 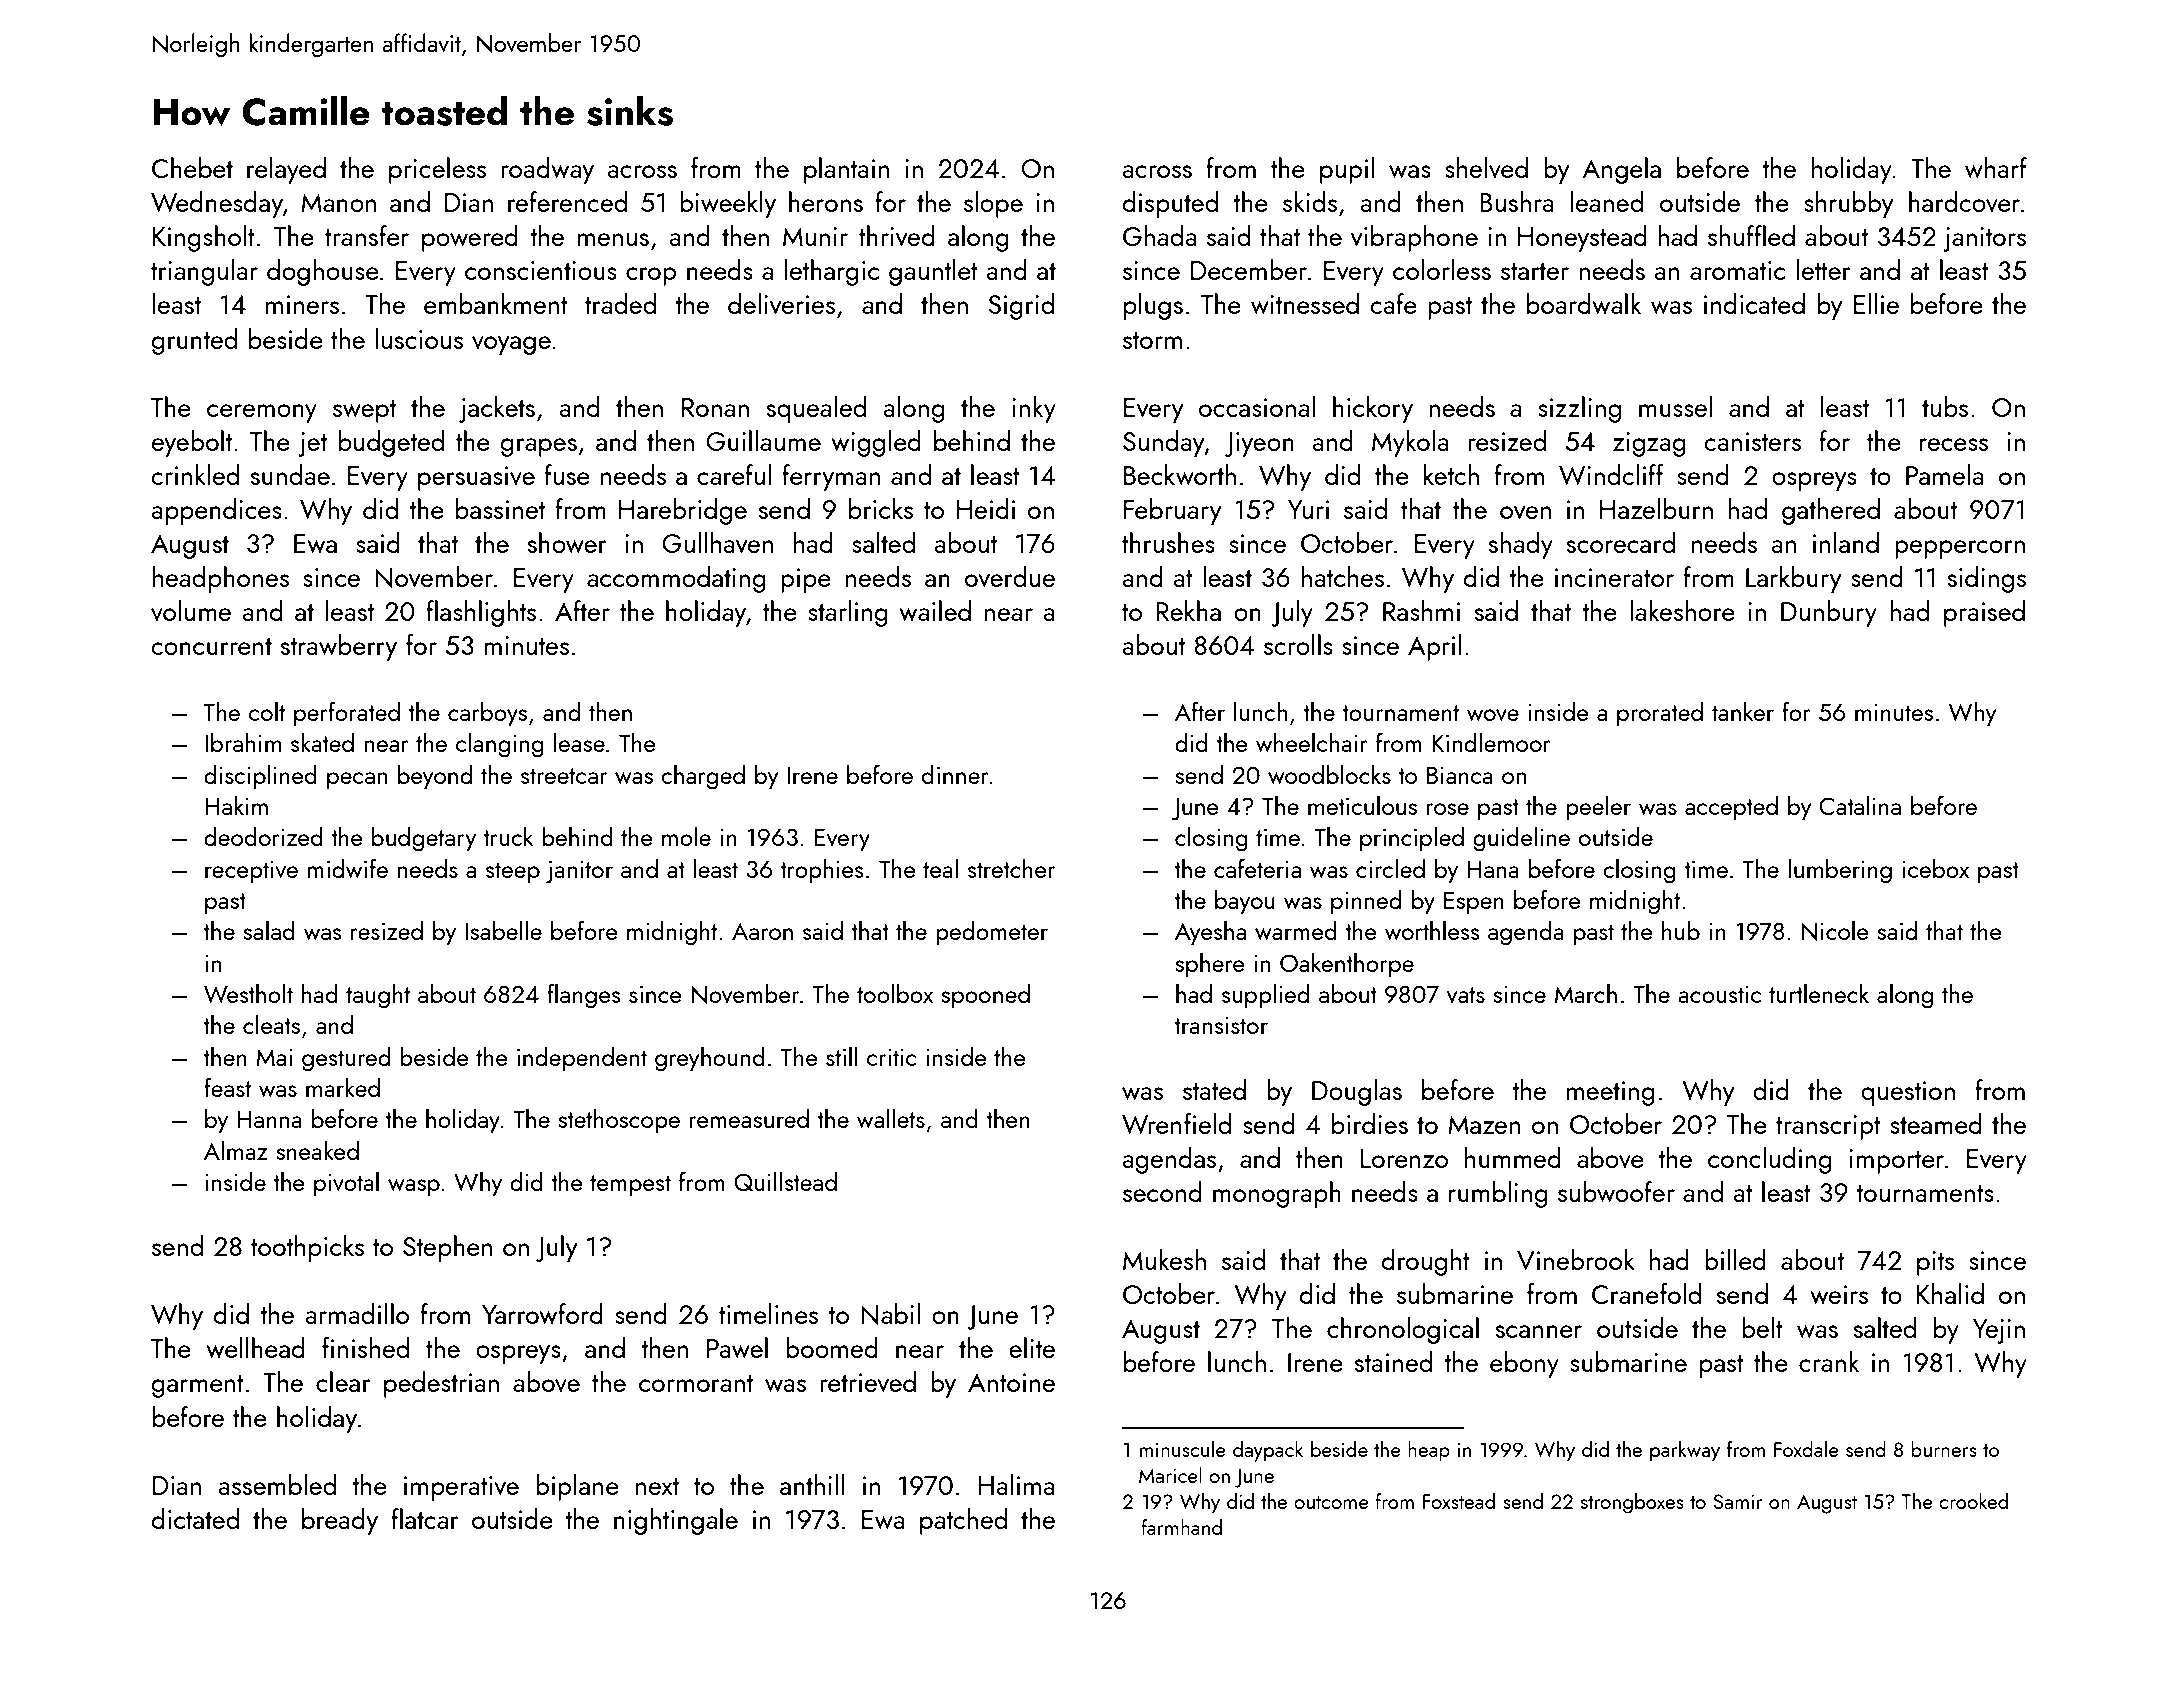 I want to click on strawberry, so click(x=339, y=647).
